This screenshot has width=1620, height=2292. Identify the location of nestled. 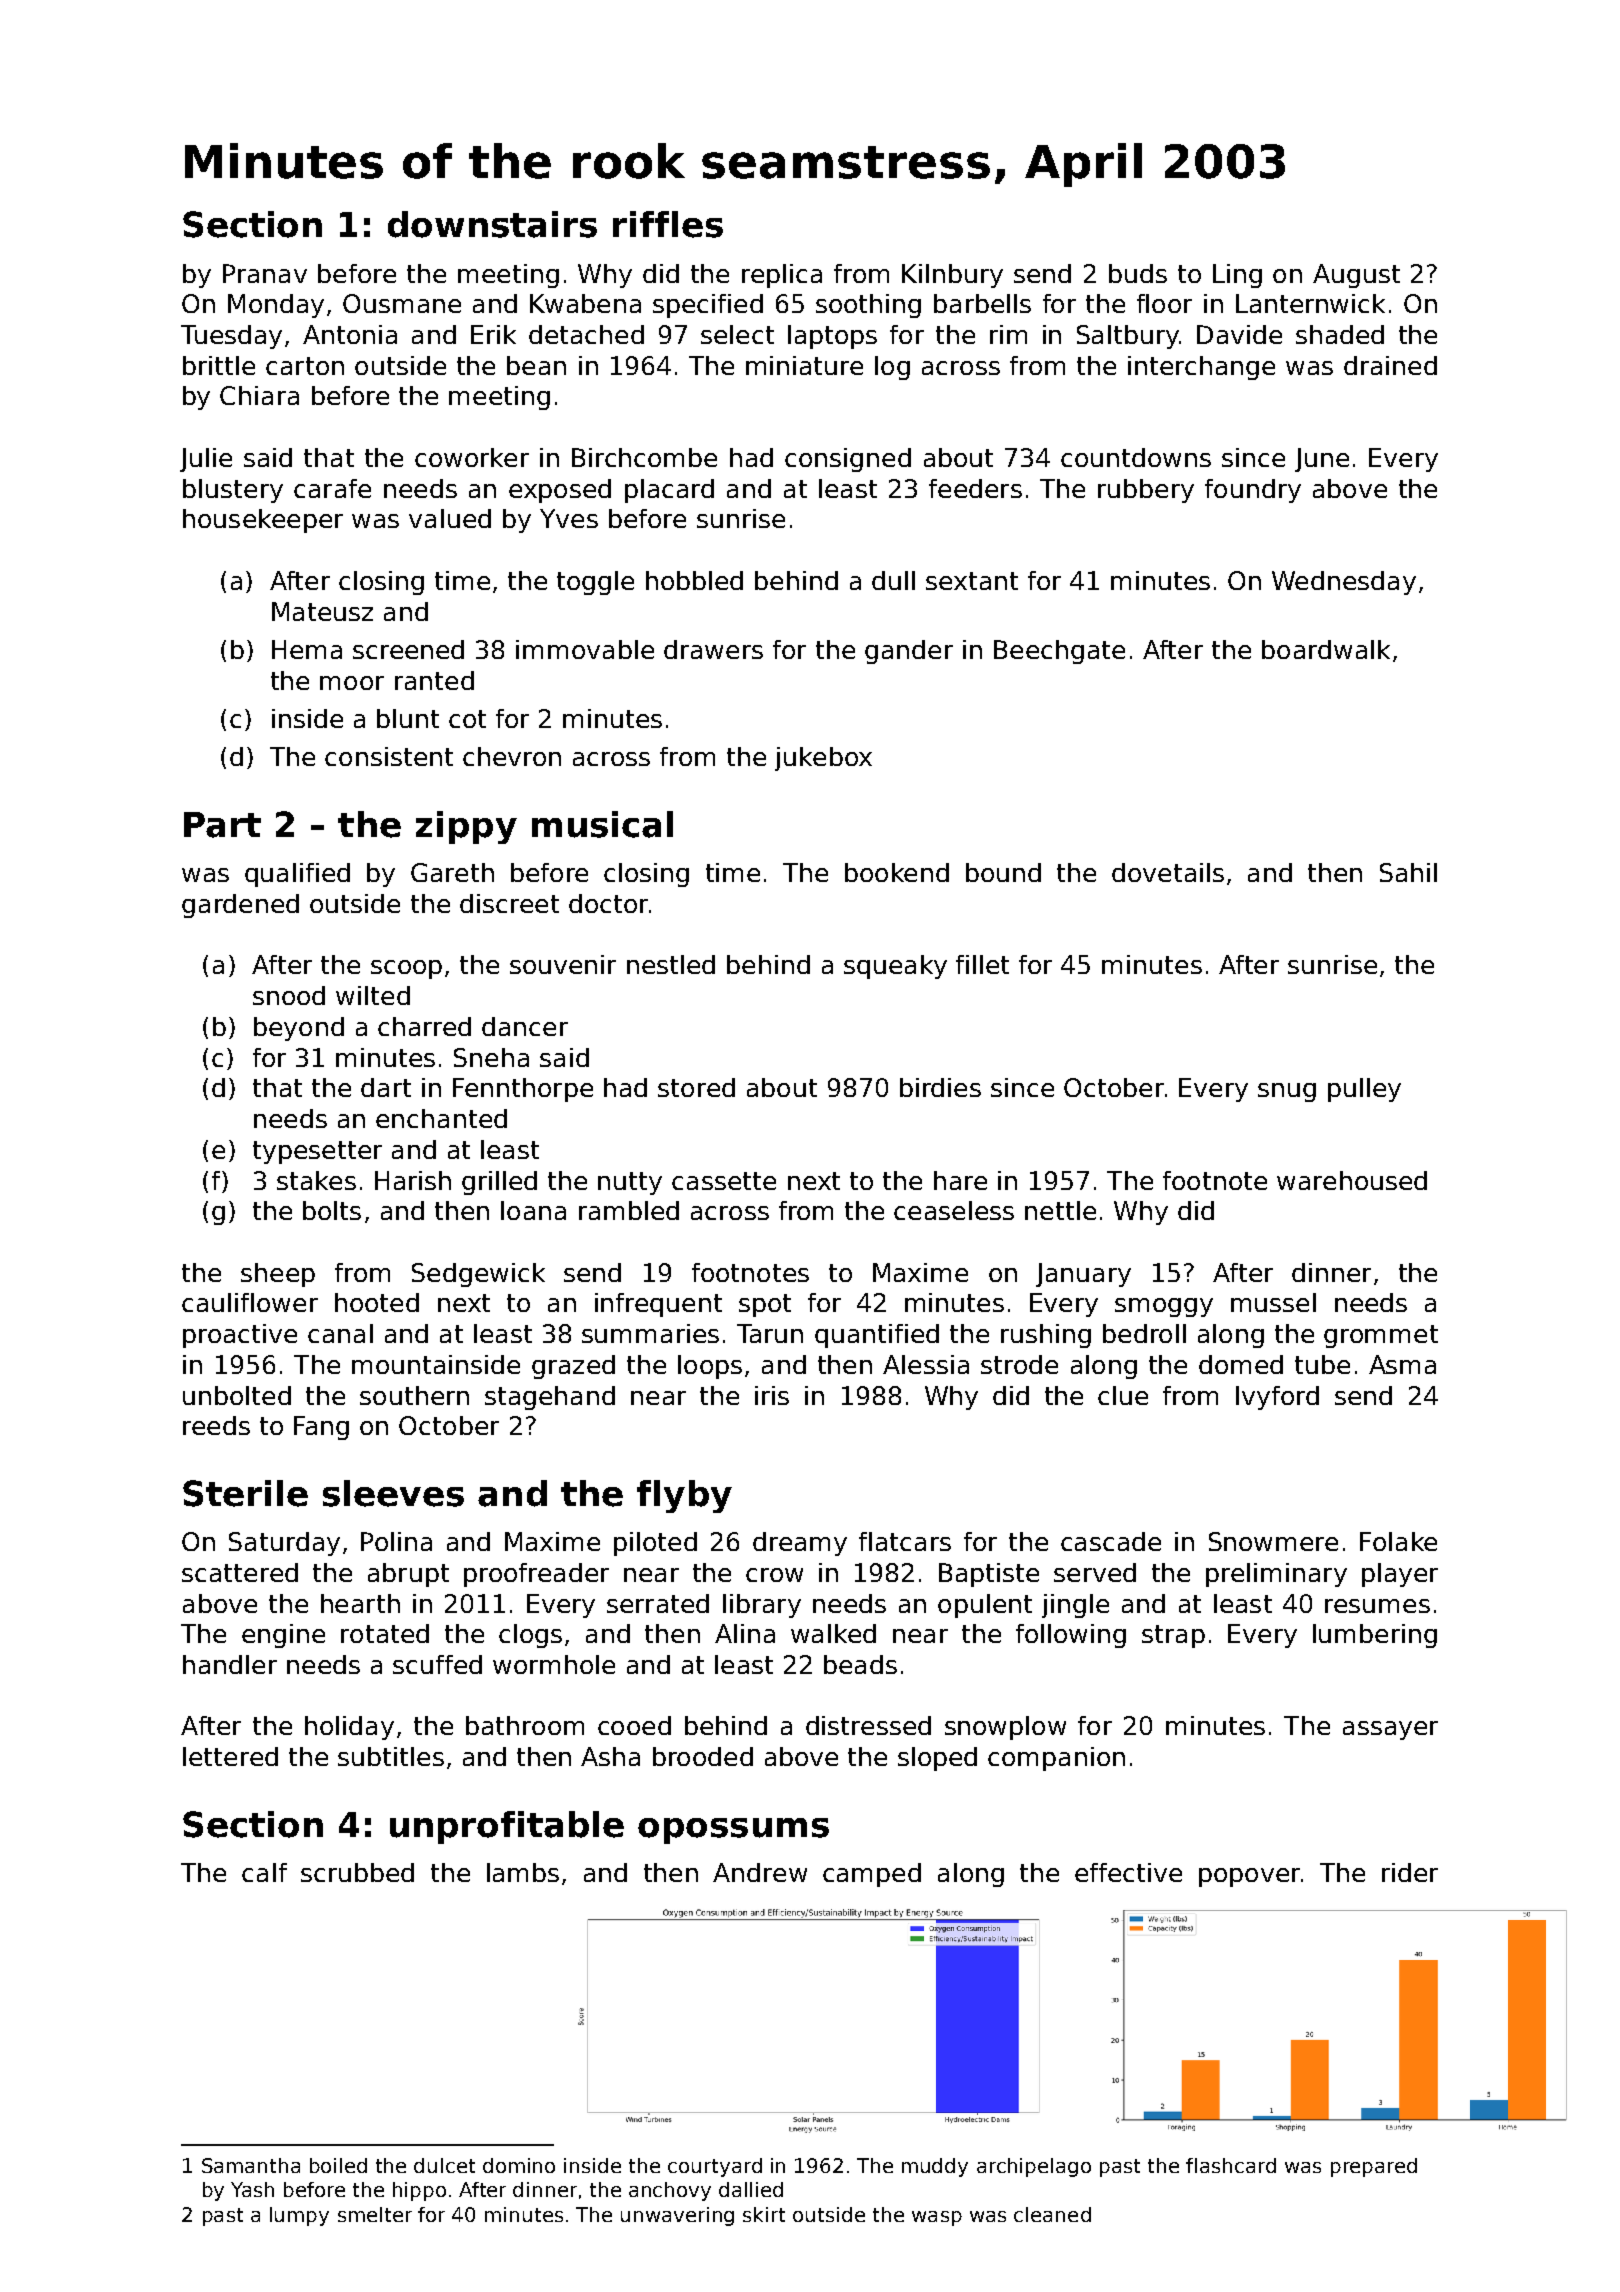
(671, 964).
